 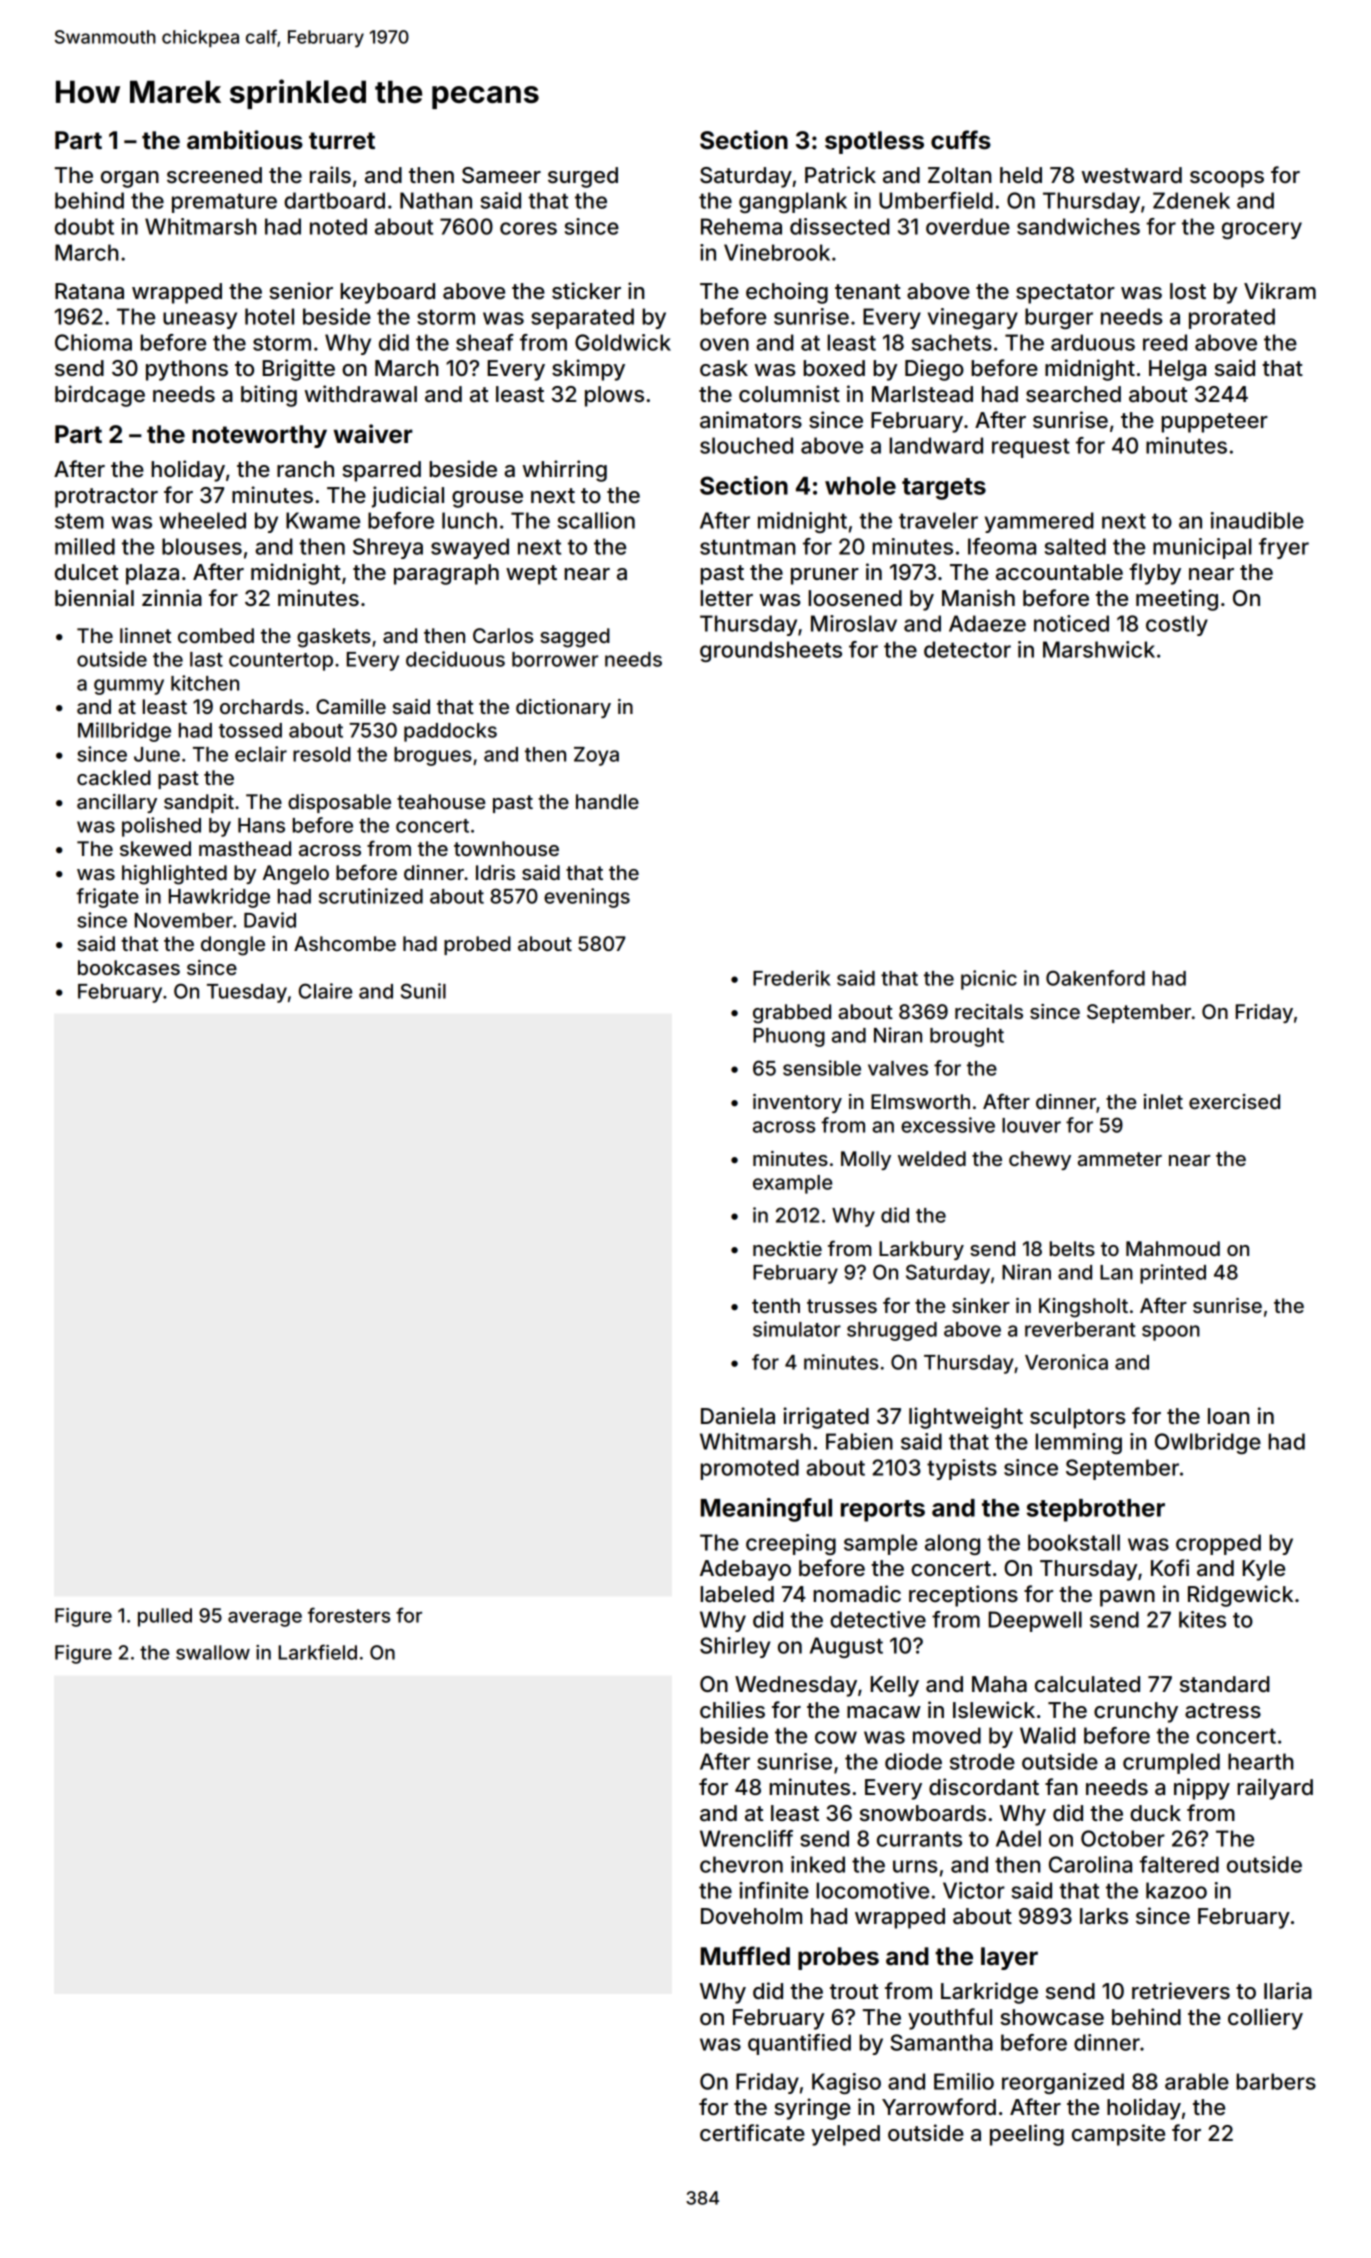 What do you see at coordinates (738, 1416) in the page?
I see `Daniela` at bounding box center [738, 1416].
